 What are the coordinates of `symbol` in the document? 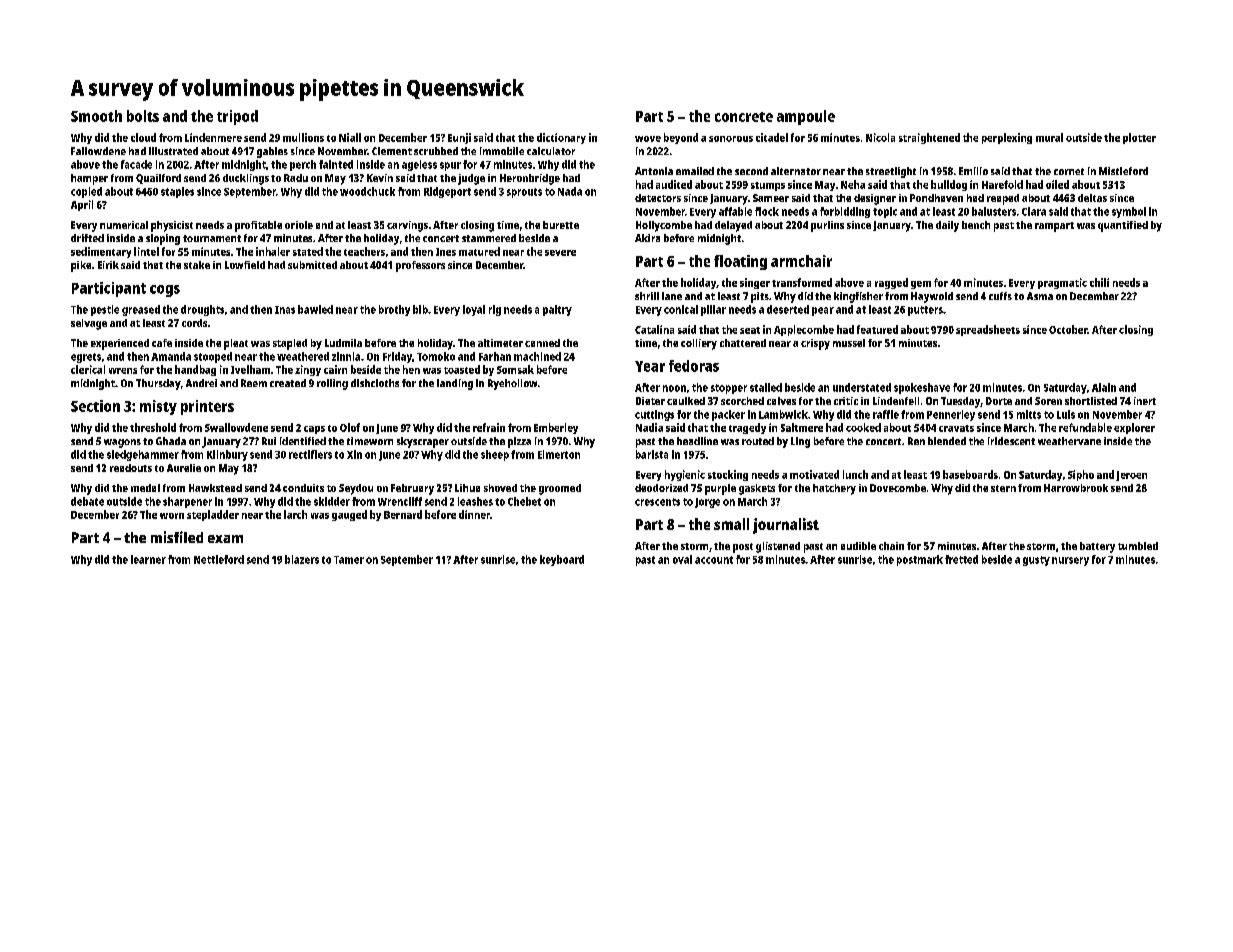 It's located at (1129, 212).
